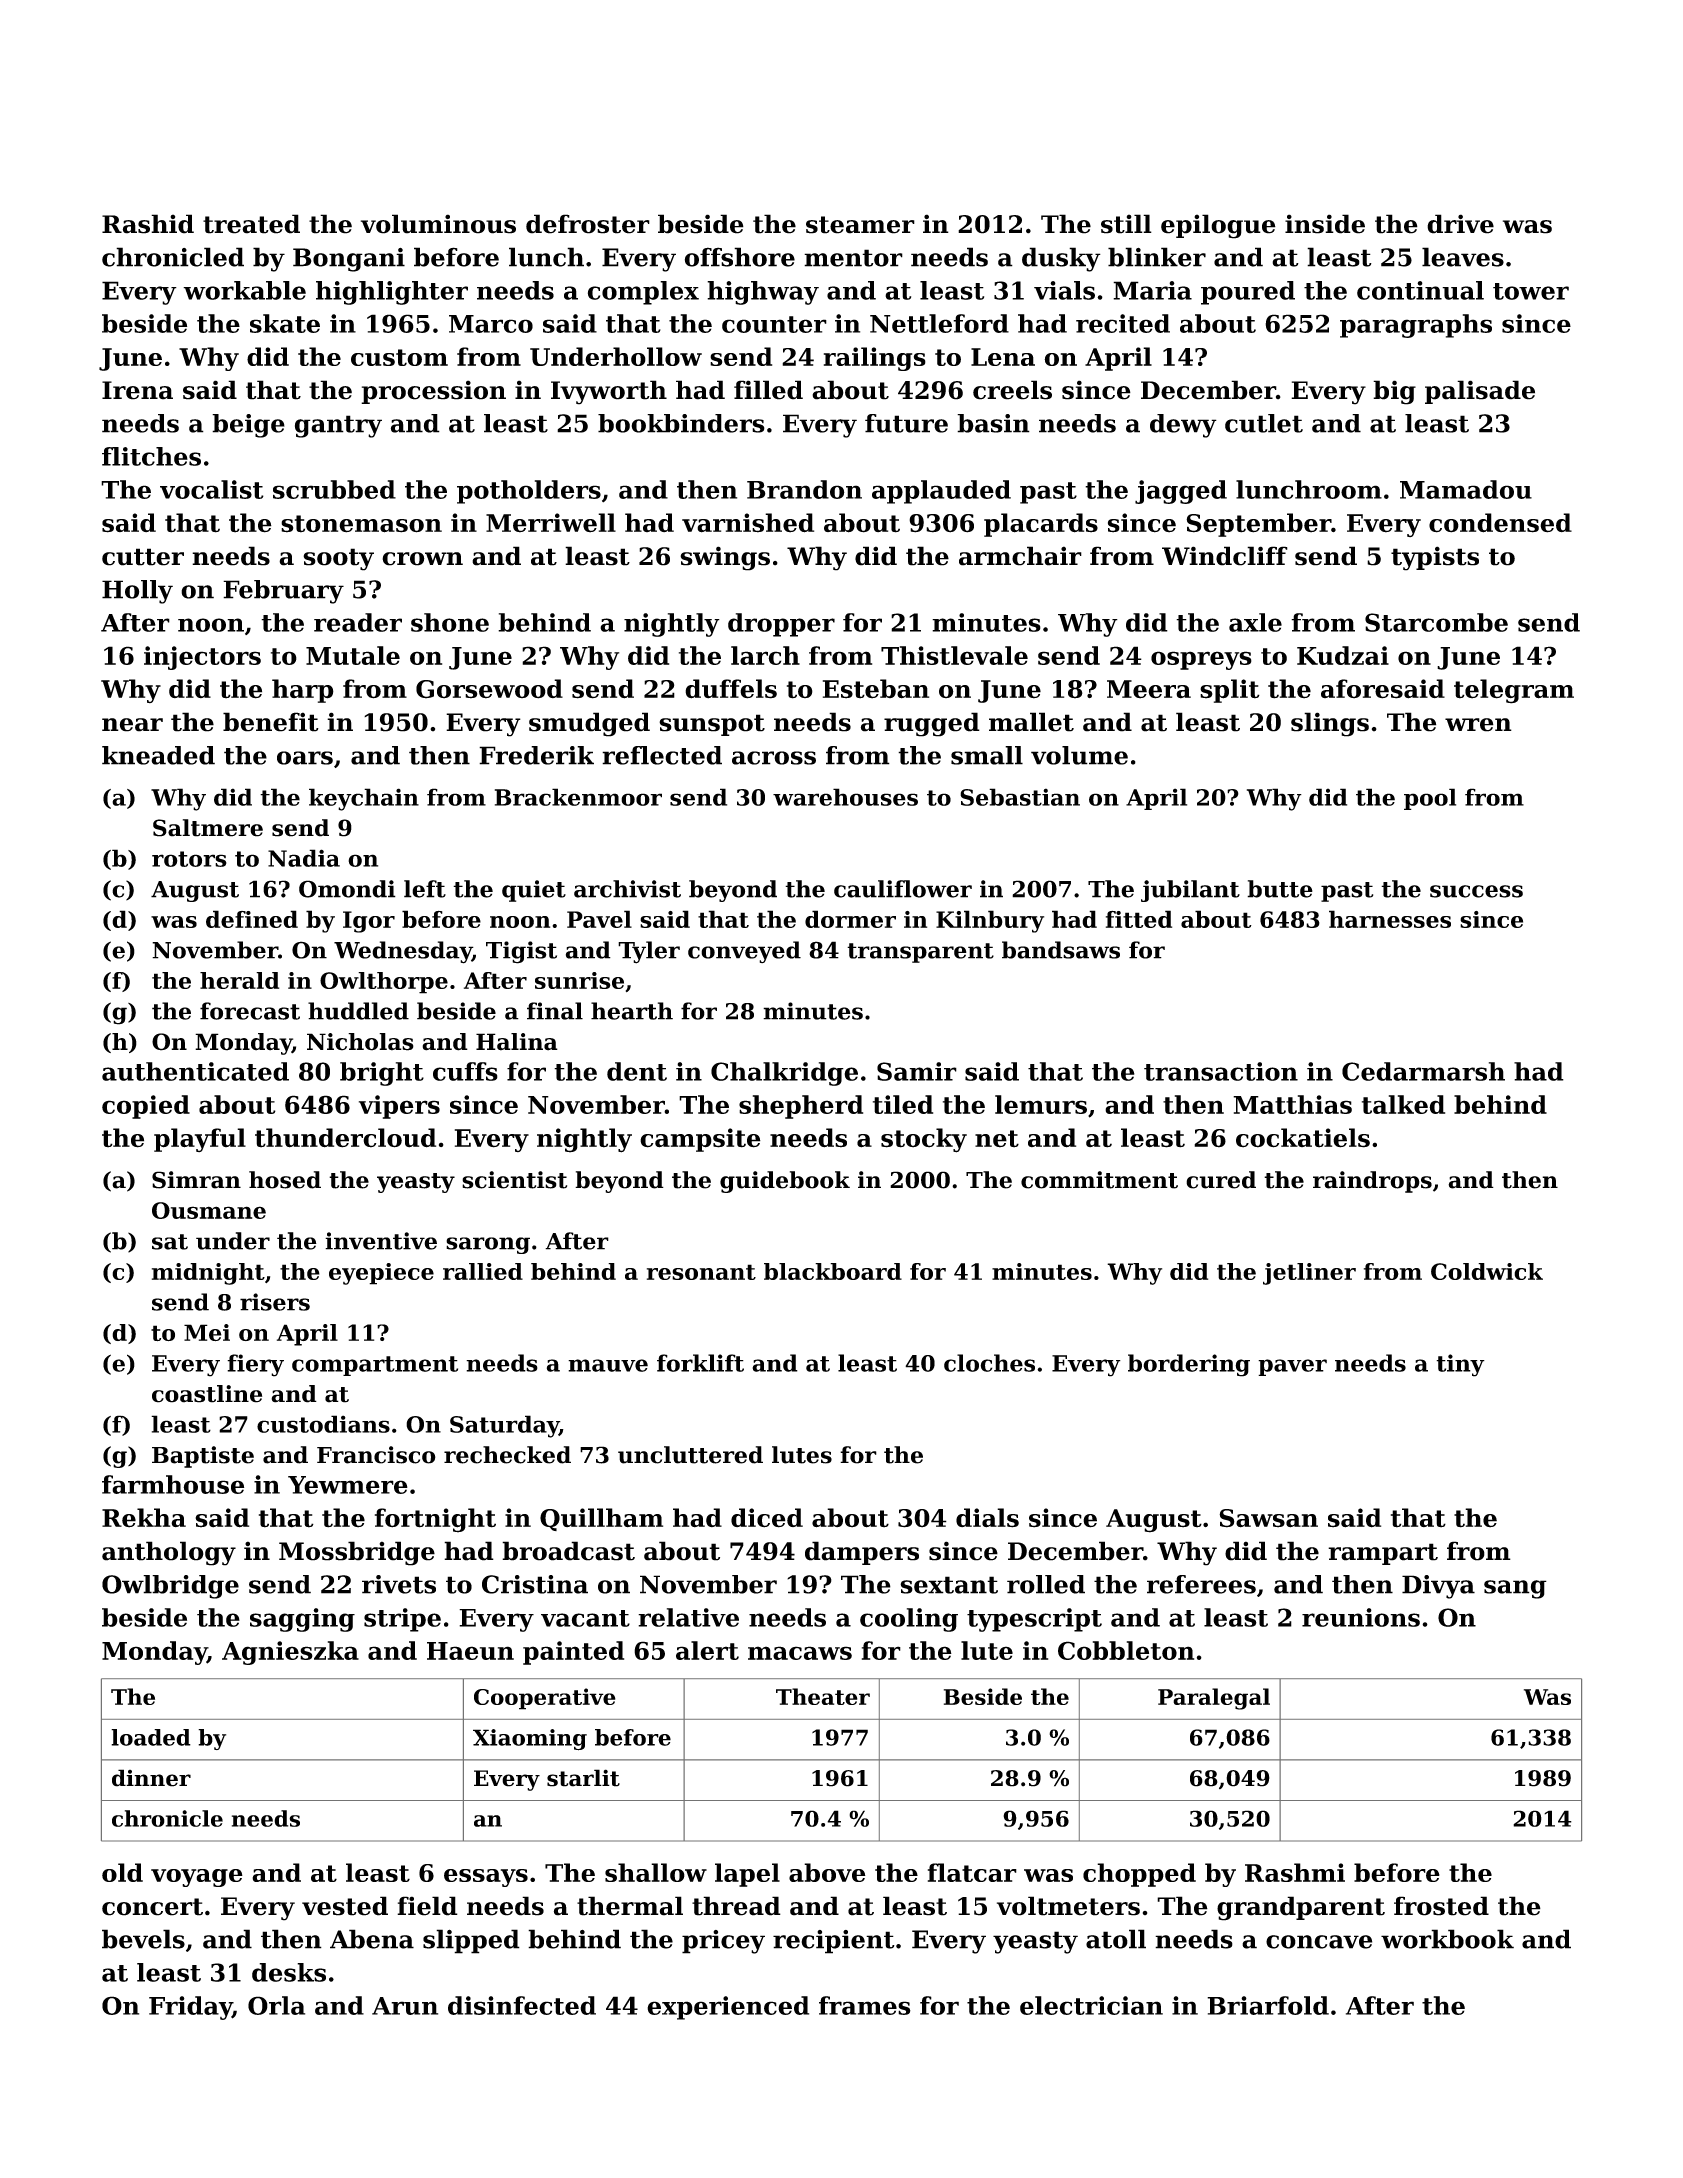 This document has width=1683, height=2178. What do you see at coordinates (248, 426) in the document?
I see `beige` at bounding box center [248, 426].
